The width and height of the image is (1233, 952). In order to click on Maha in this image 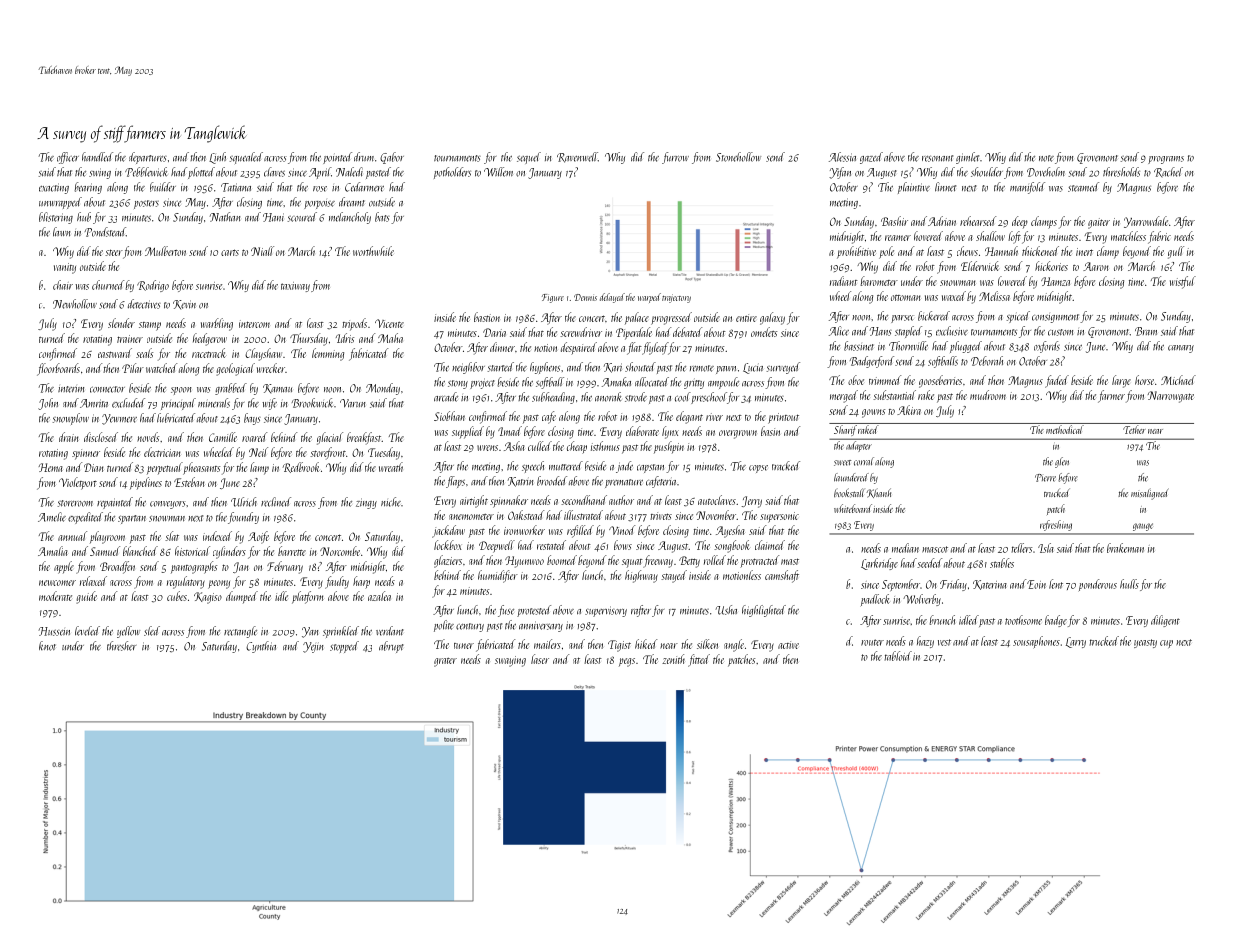, I will do `click(390, 338)`.
